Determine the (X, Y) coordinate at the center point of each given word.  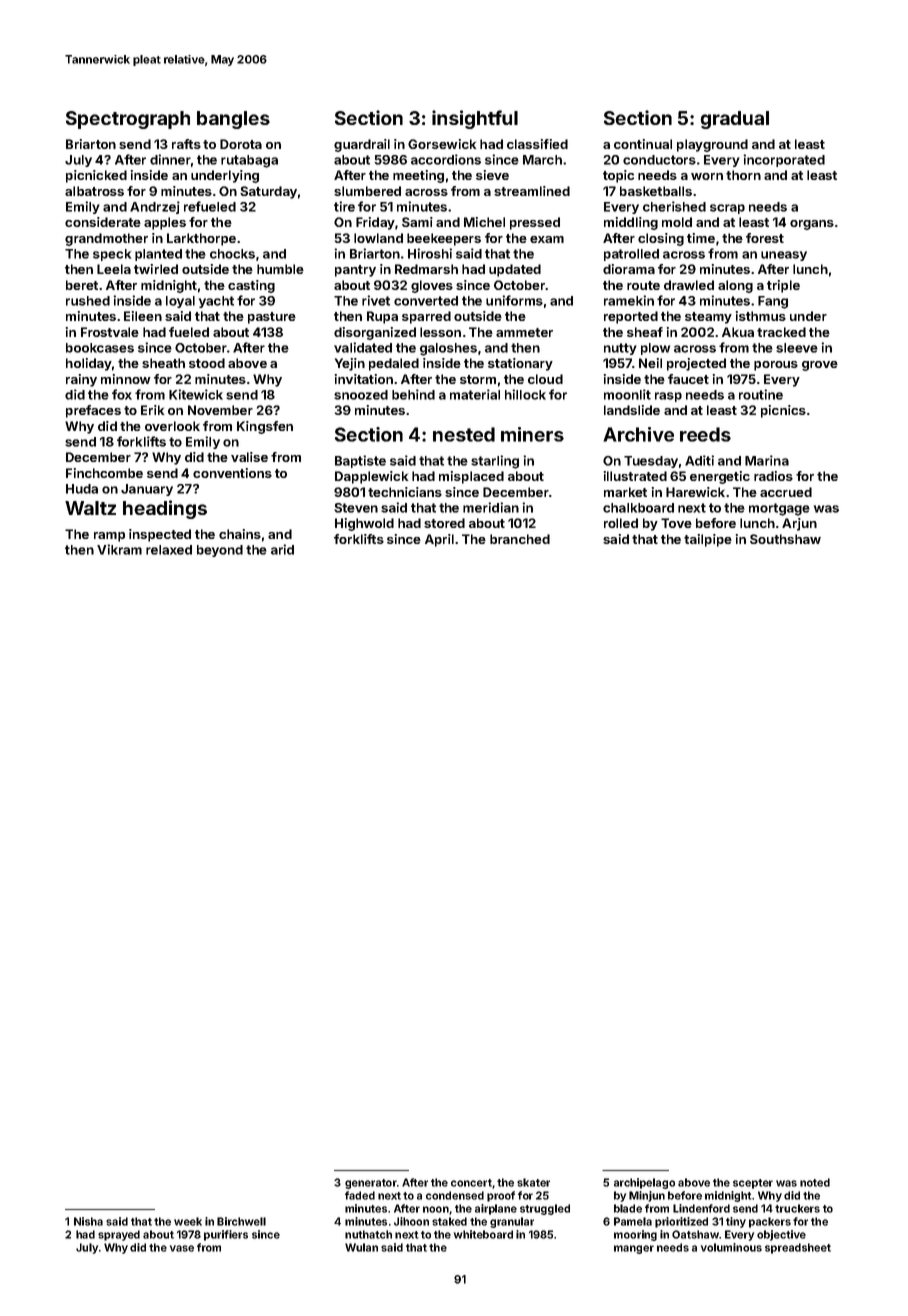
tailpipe (708, 540)
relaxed (169, 550)
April (439, 540)
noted (815, 1182)
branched (520, 539)
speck (112, 255)
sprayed (119, 1235)
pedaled (394, 364)
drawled (689, 285)
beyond (220, 551)
